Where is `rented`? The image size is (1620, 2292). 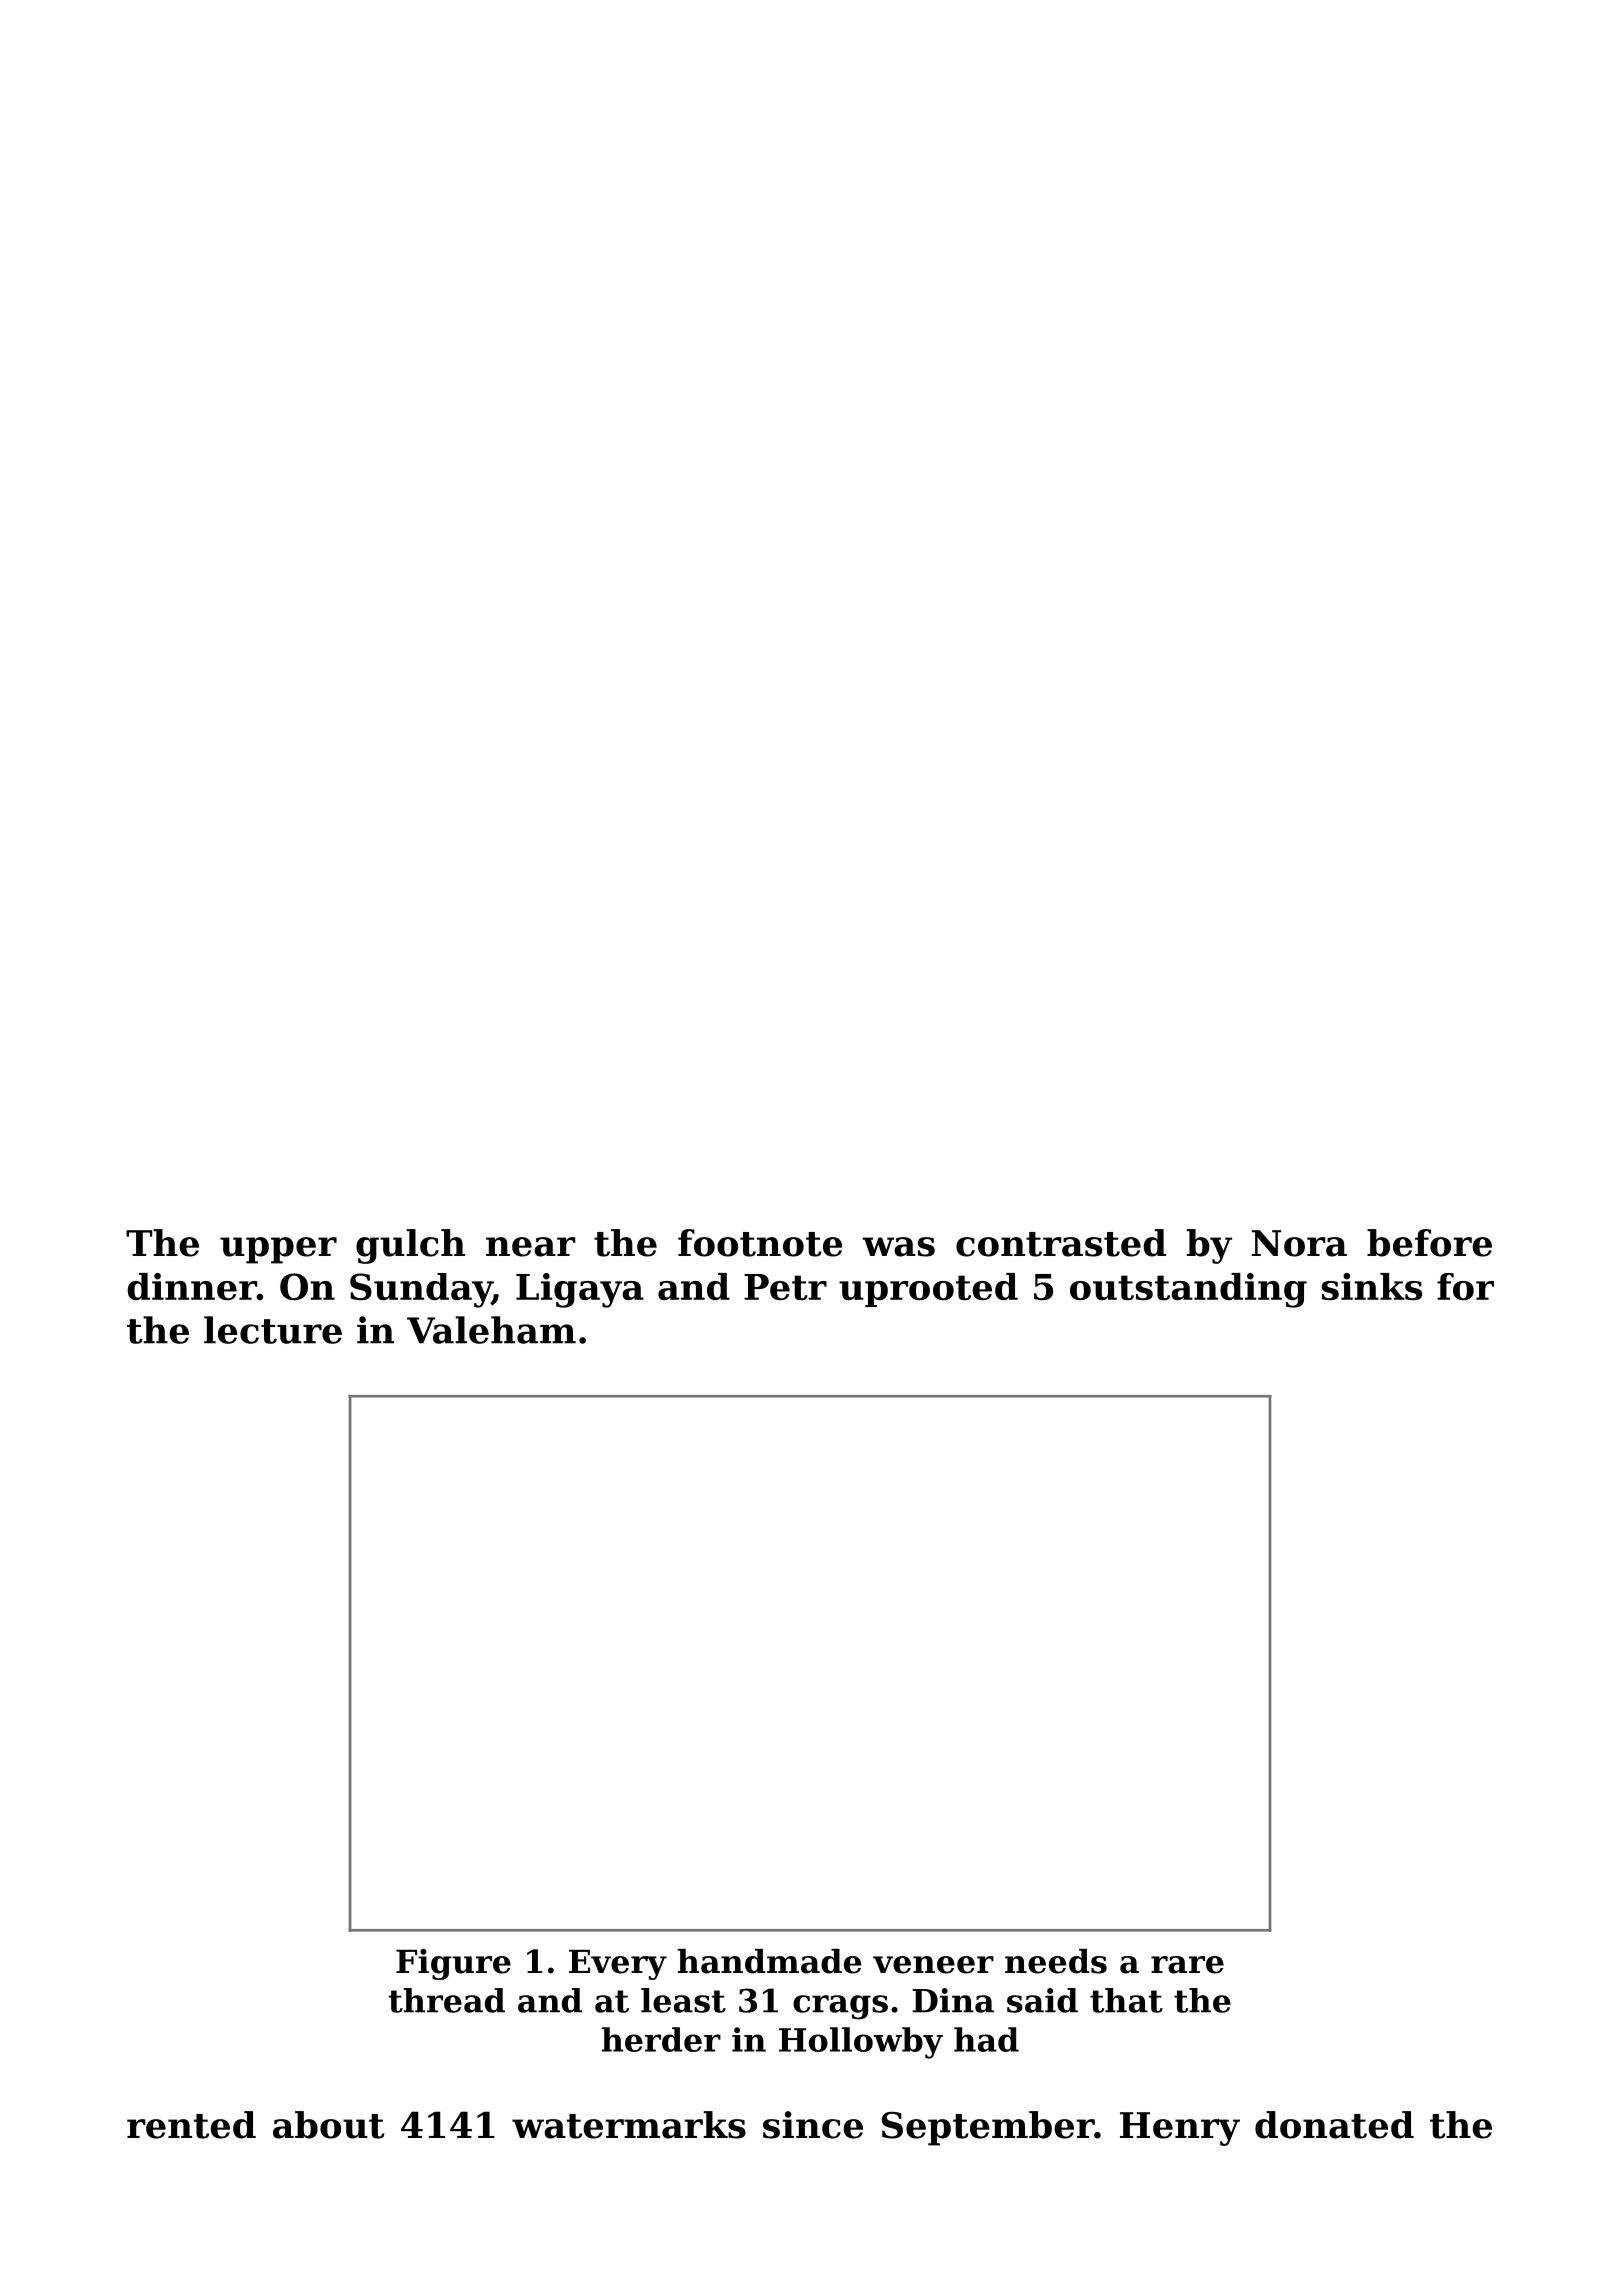
rented is located at coordinates (191, 2125).
